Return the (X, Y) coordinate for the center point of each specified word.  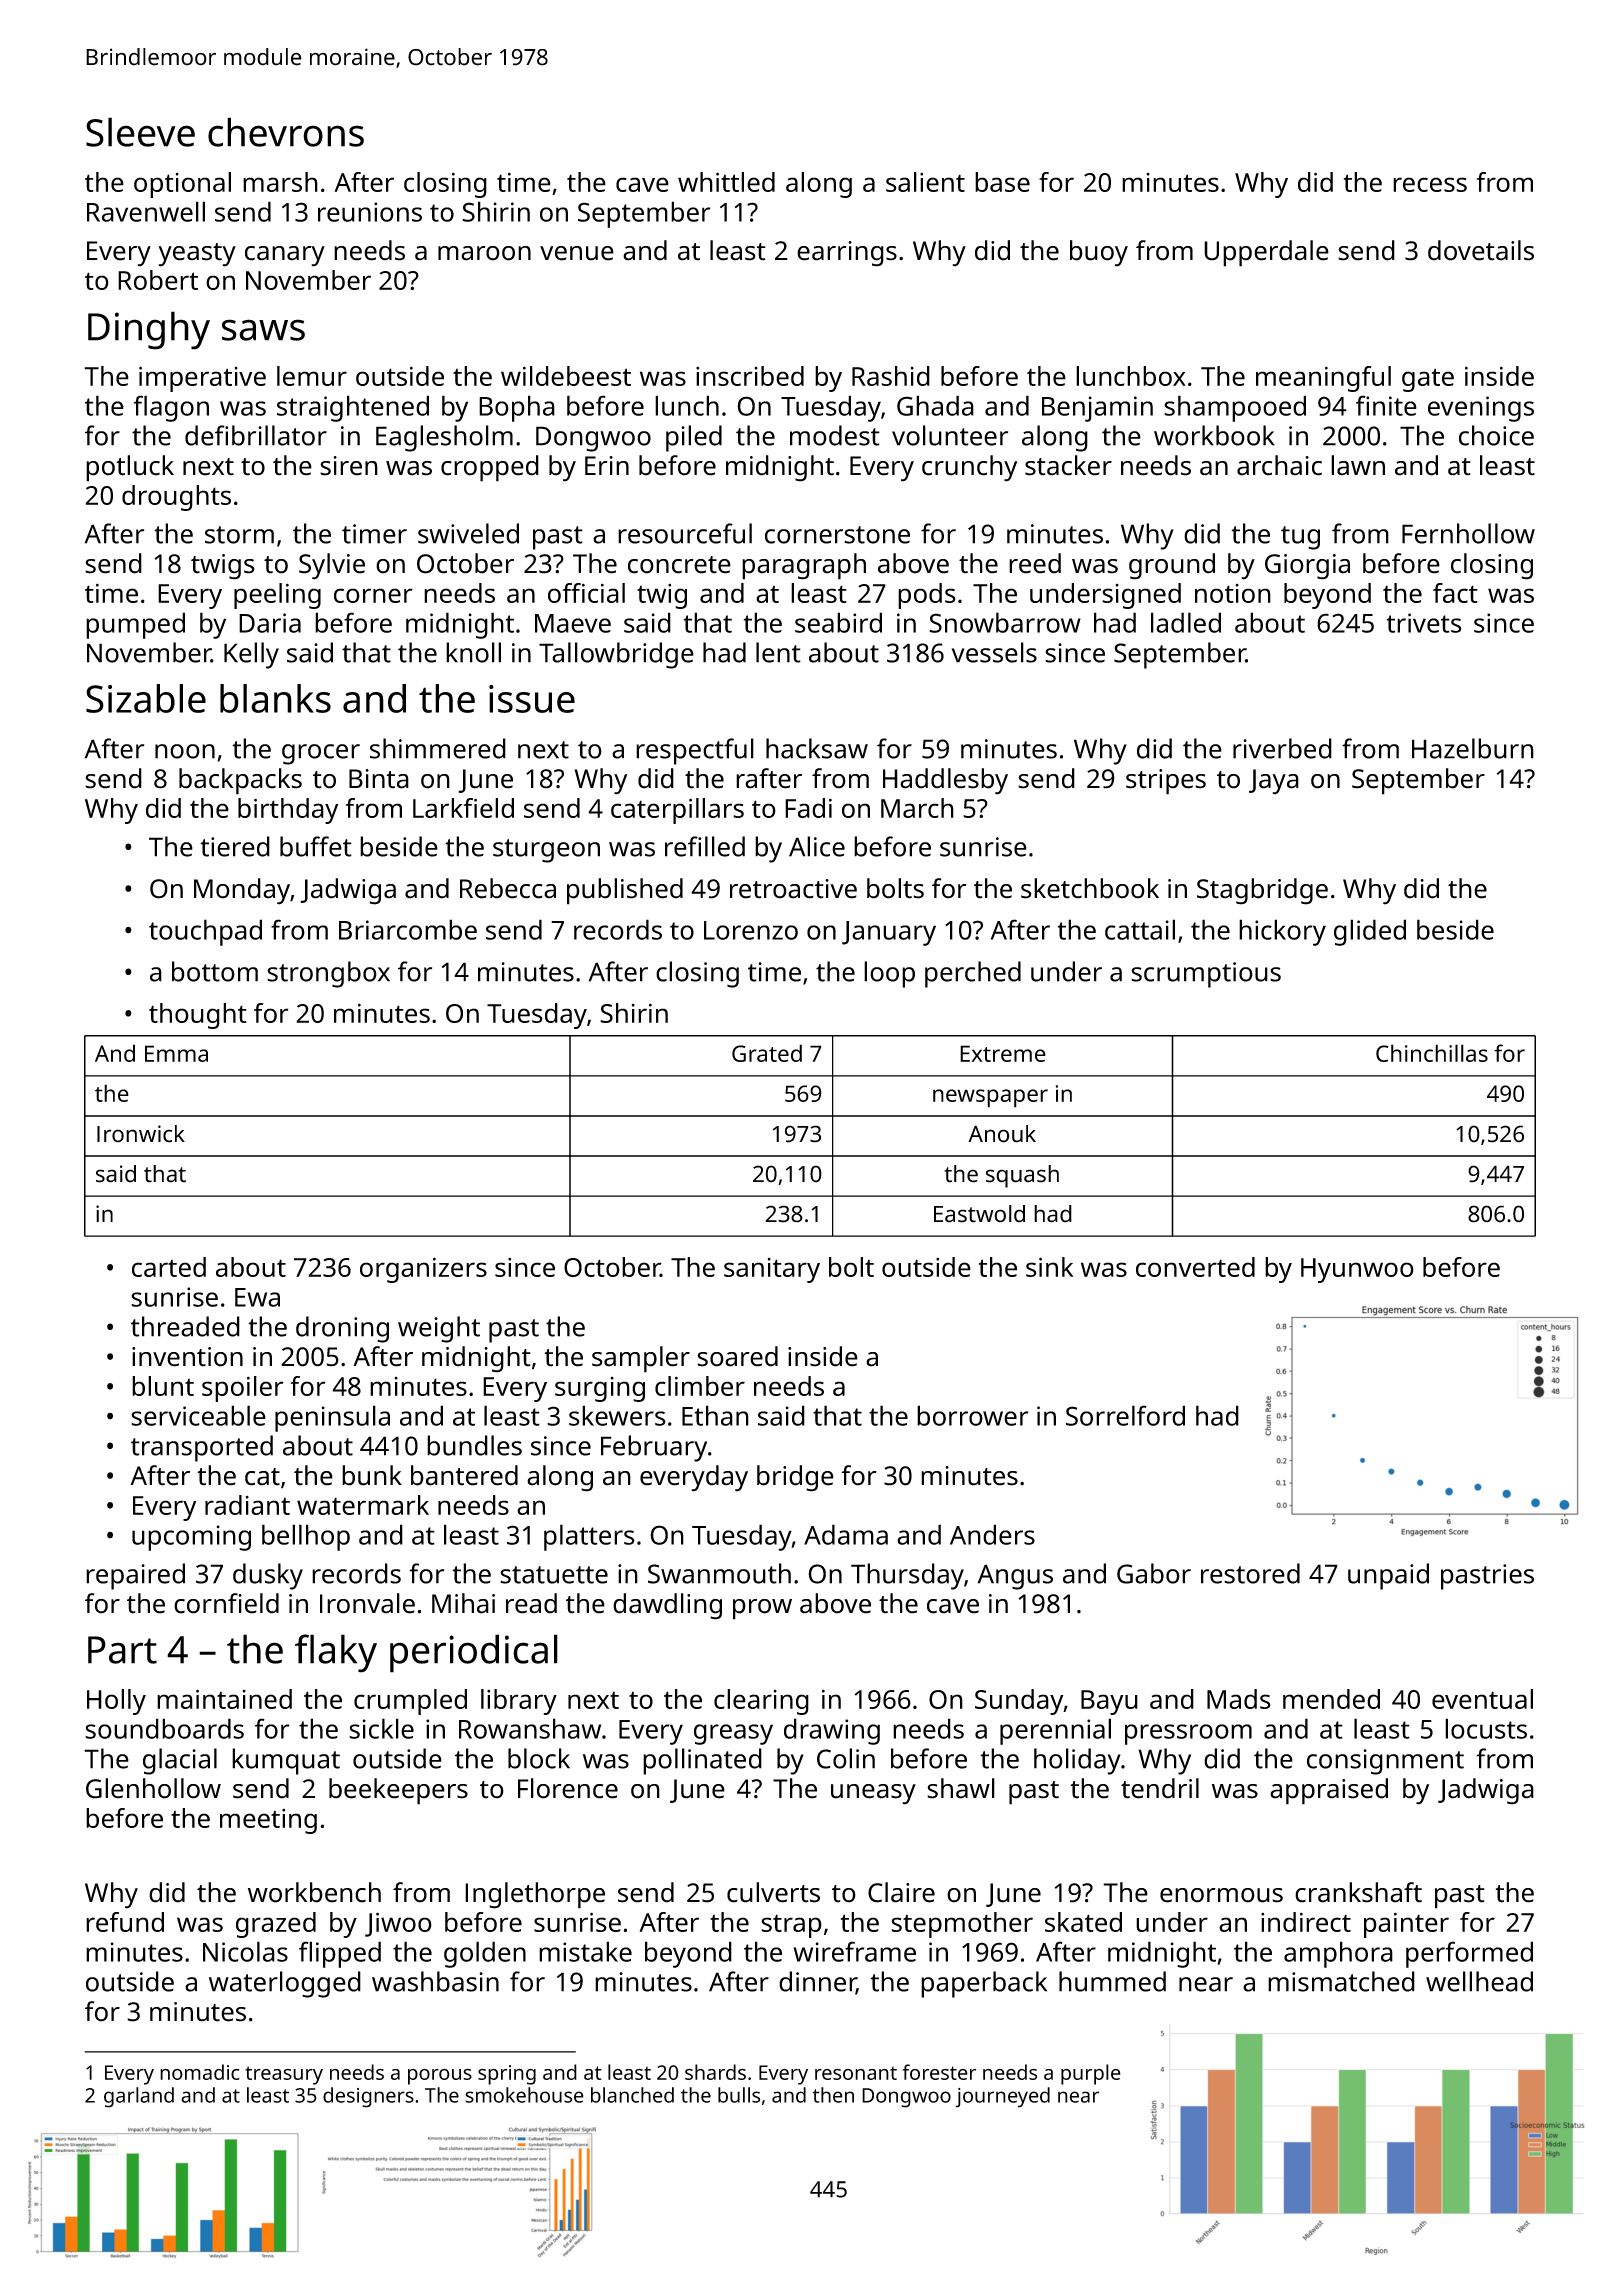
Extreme (1003, 1053)
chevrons (286, 132)
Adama (846, 1534)
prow (762, 1609)
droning (342, 1329)
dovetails (1481, 250)
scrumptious (1206, 975)
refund (125, 1922)
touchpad (205, 932)
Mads (1239, 1699)
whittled (726, 182)
